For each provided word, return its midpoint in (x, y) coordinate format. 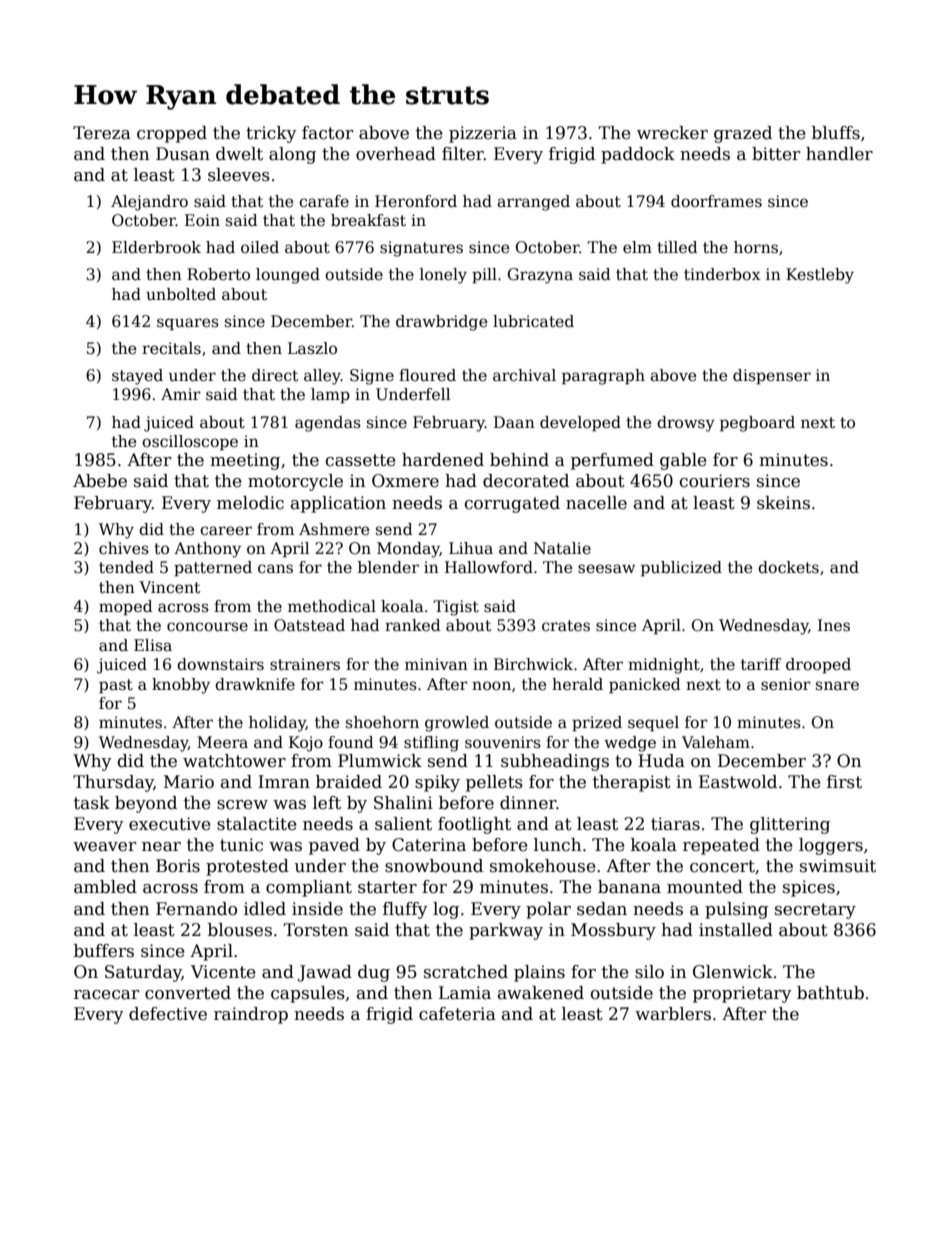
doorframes (716, 201)
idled (265, 909)
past (116, 686)
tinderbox (722, 274)
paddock (638, 155)
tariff (761, 664)
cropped (172, 134)
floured (427, 375)
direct (275, 375)
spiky (437, 783)
